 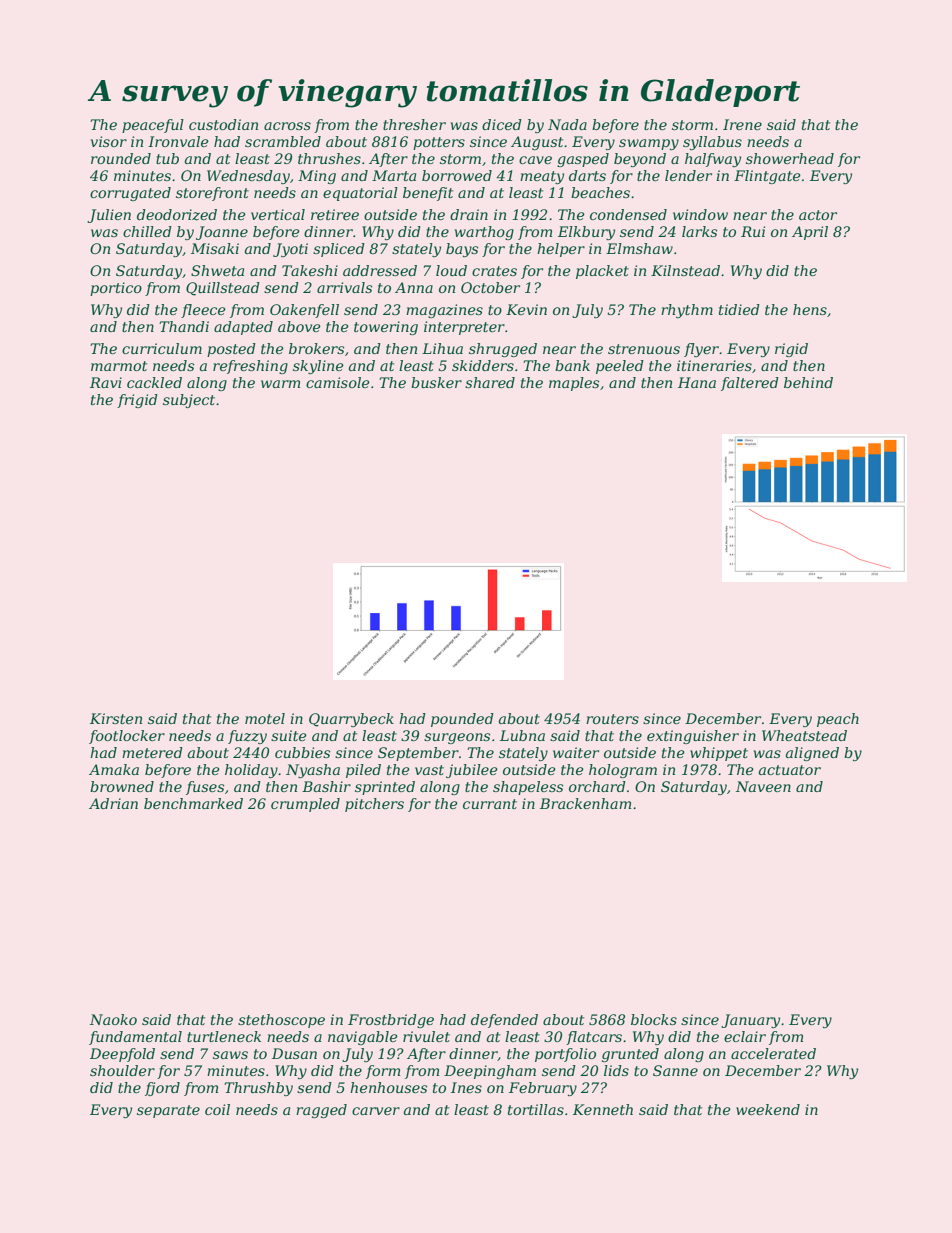 What do you see at coordinates (351, 720) in the screenshot?
I see `Quarrybeck` at bounding box center [351, 720].
